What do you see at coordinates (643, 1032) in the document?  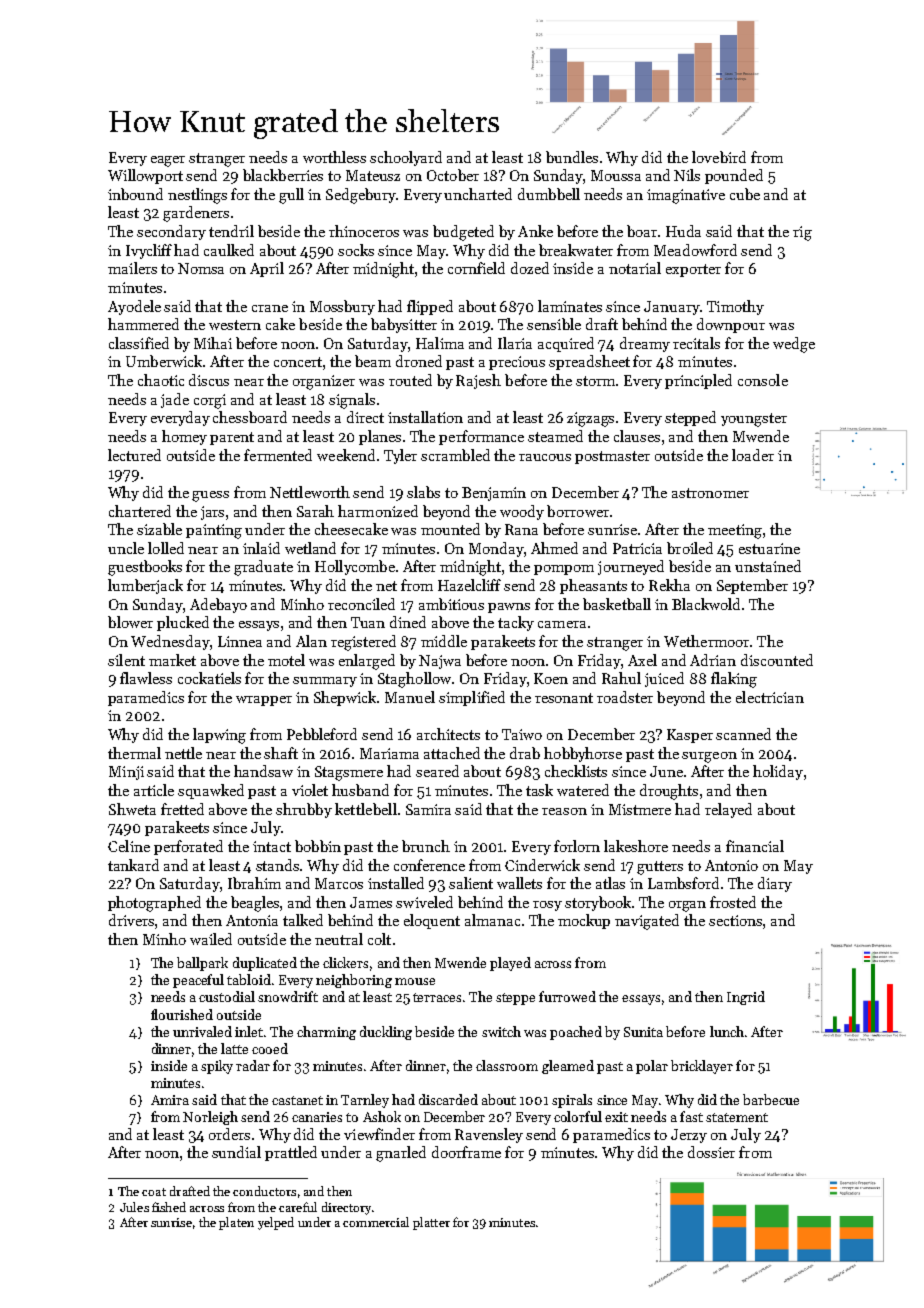 I see `Sunita` at bounding box center [643, 1032].
